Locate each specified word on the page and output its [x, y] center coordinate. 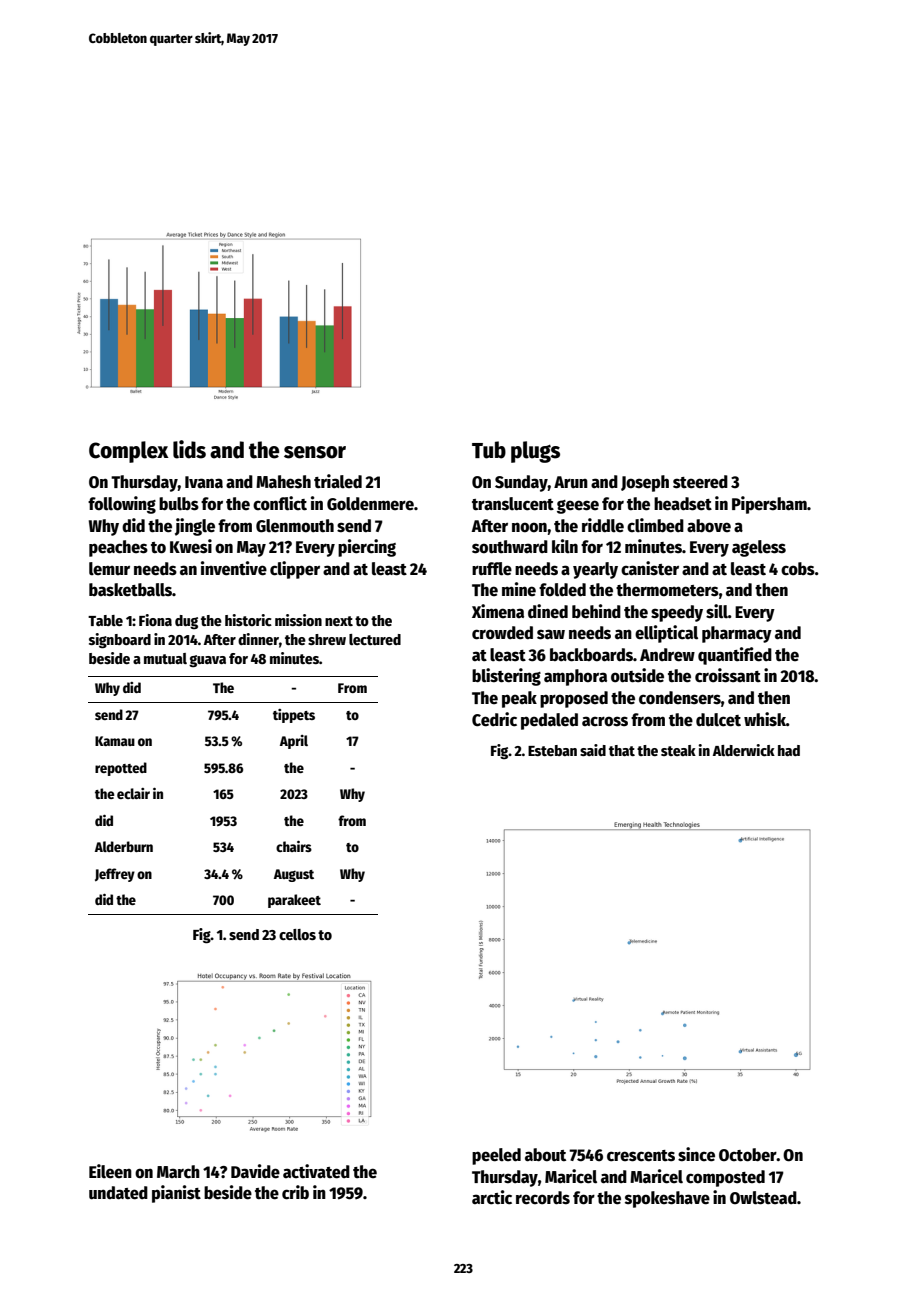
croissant [728, 675]
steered [700, 482]
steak [678, 750]
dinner [258, 639]
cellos [297, 934]
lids [189, 449]
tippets [294, 716]
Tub [489, 450]
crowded [502, 633]
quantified [735, 656]
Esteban [552, 750]
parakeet [294, 901]
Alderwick [744, 750]
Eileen [110, 1171]
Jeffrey [115, 875]
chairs [294, 846]
